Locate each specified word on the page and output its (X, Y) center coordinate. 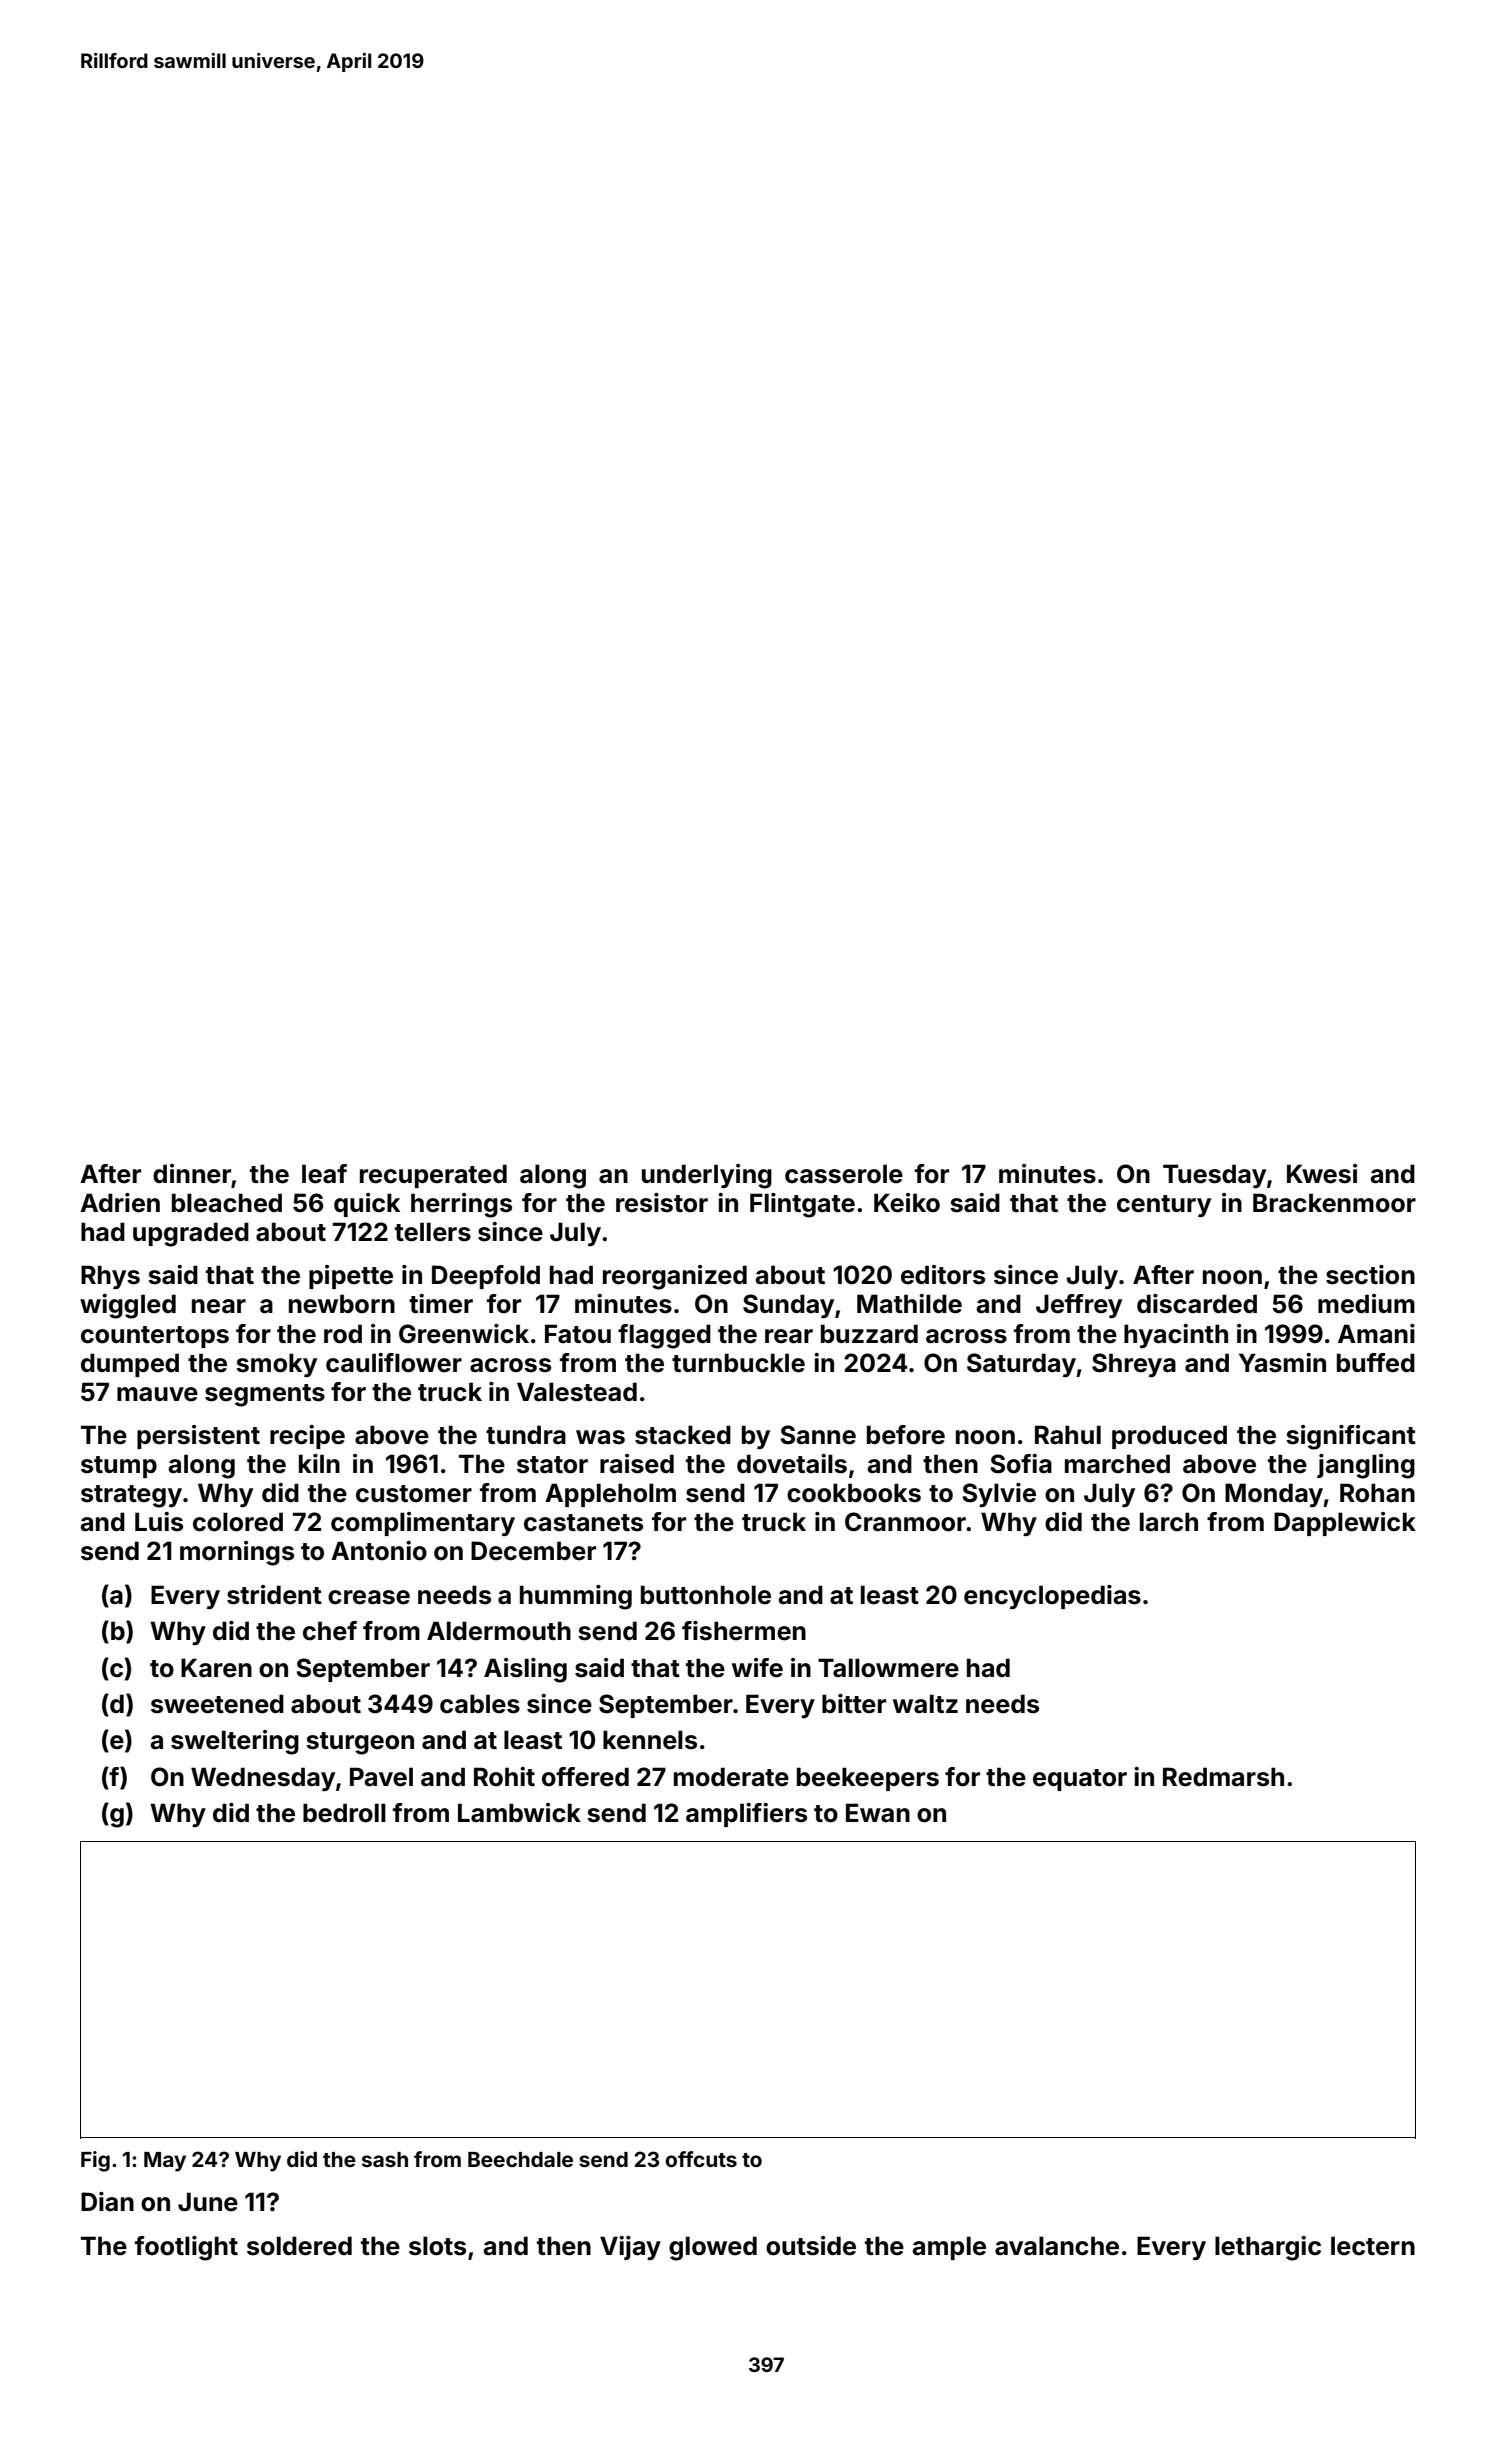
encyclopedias (1052, 1597)
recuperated (433, 1176)
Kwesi (1322, 1174)
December (533, 1551)
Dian (107, 2202)
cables (480, 1704)
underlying (707, 1176)
